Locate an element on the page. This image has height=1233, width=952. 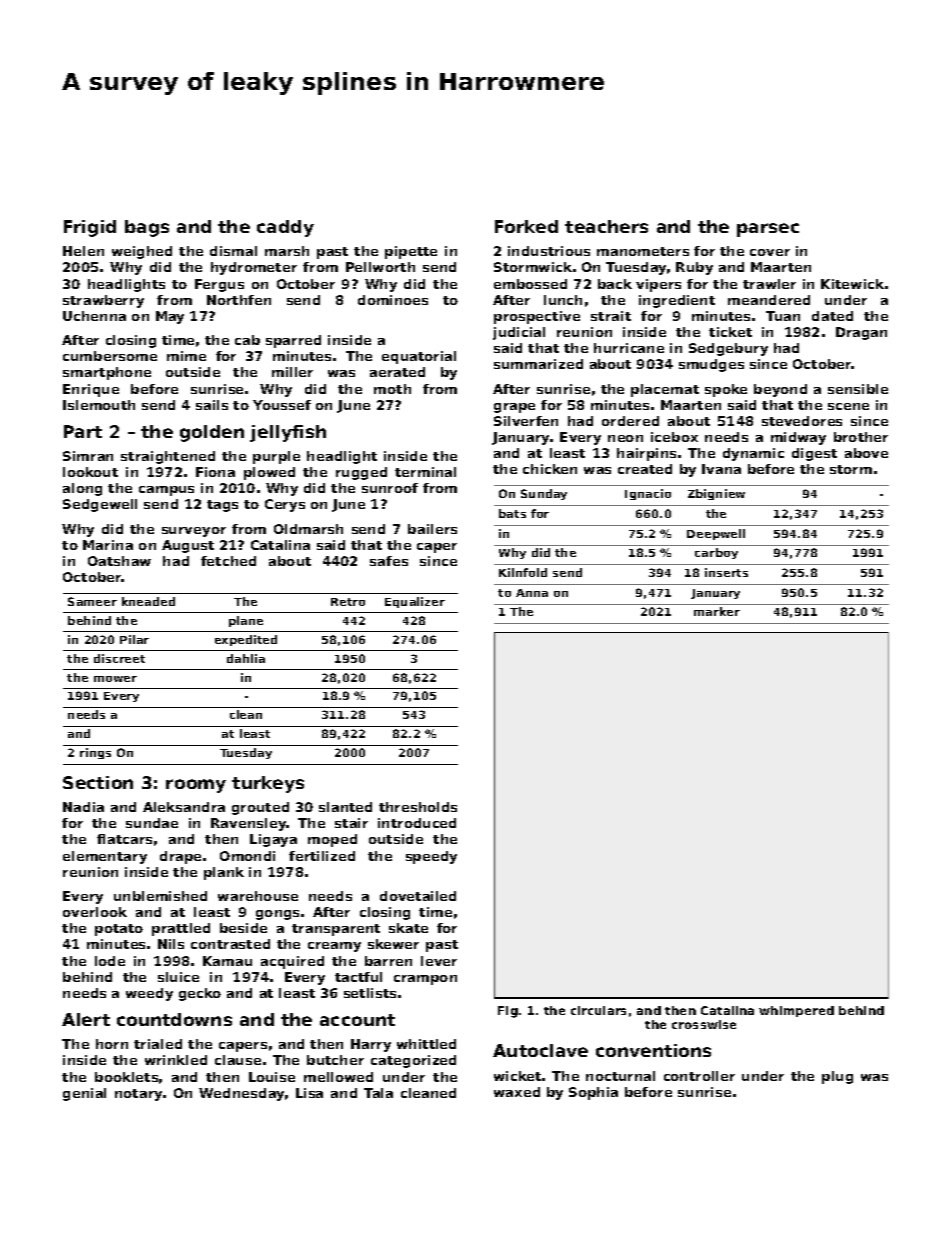
Sedgebury is located at coordinates (728, 349).
